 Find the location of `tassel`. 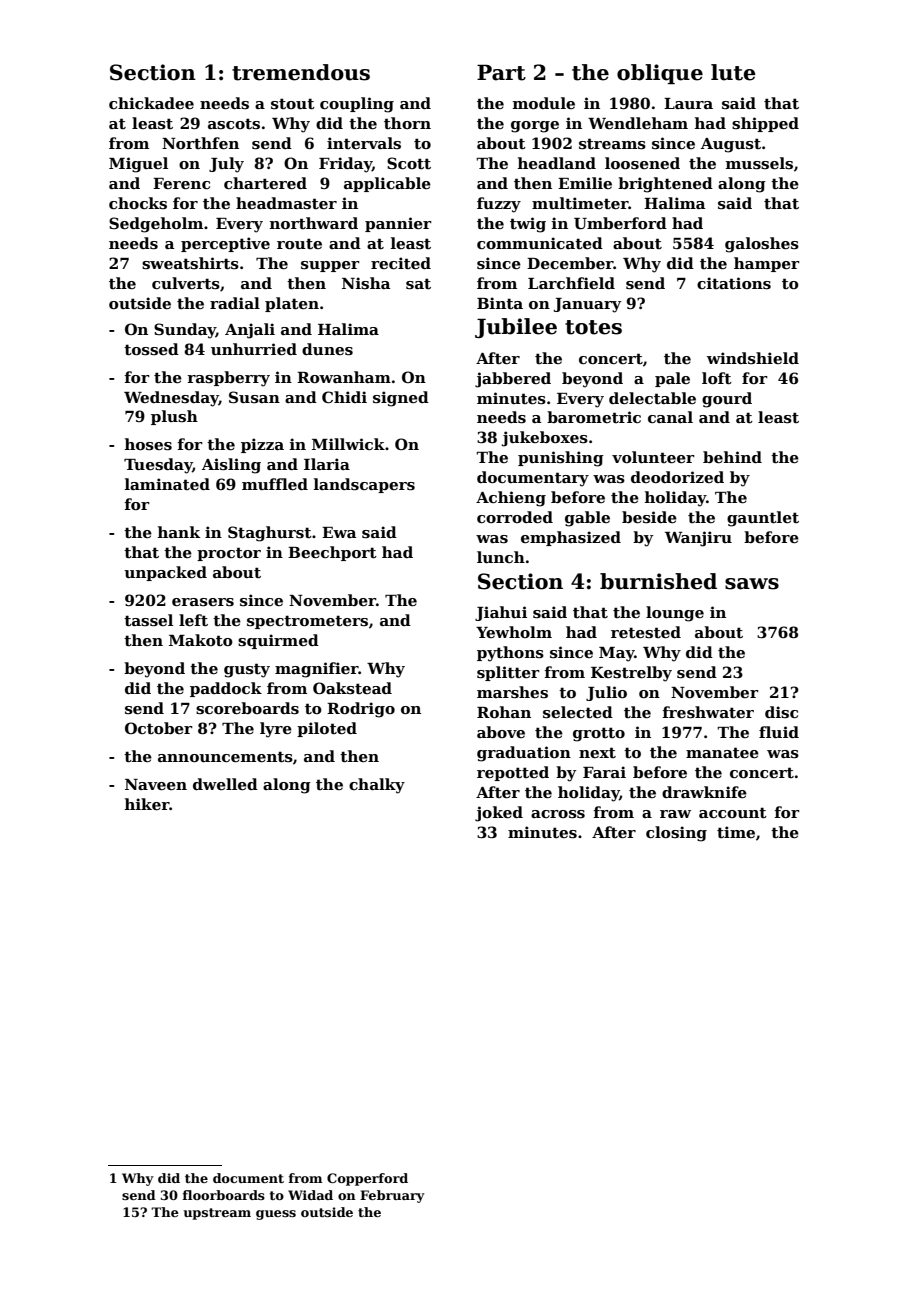

tassel is located at coordinates (148, 620).
